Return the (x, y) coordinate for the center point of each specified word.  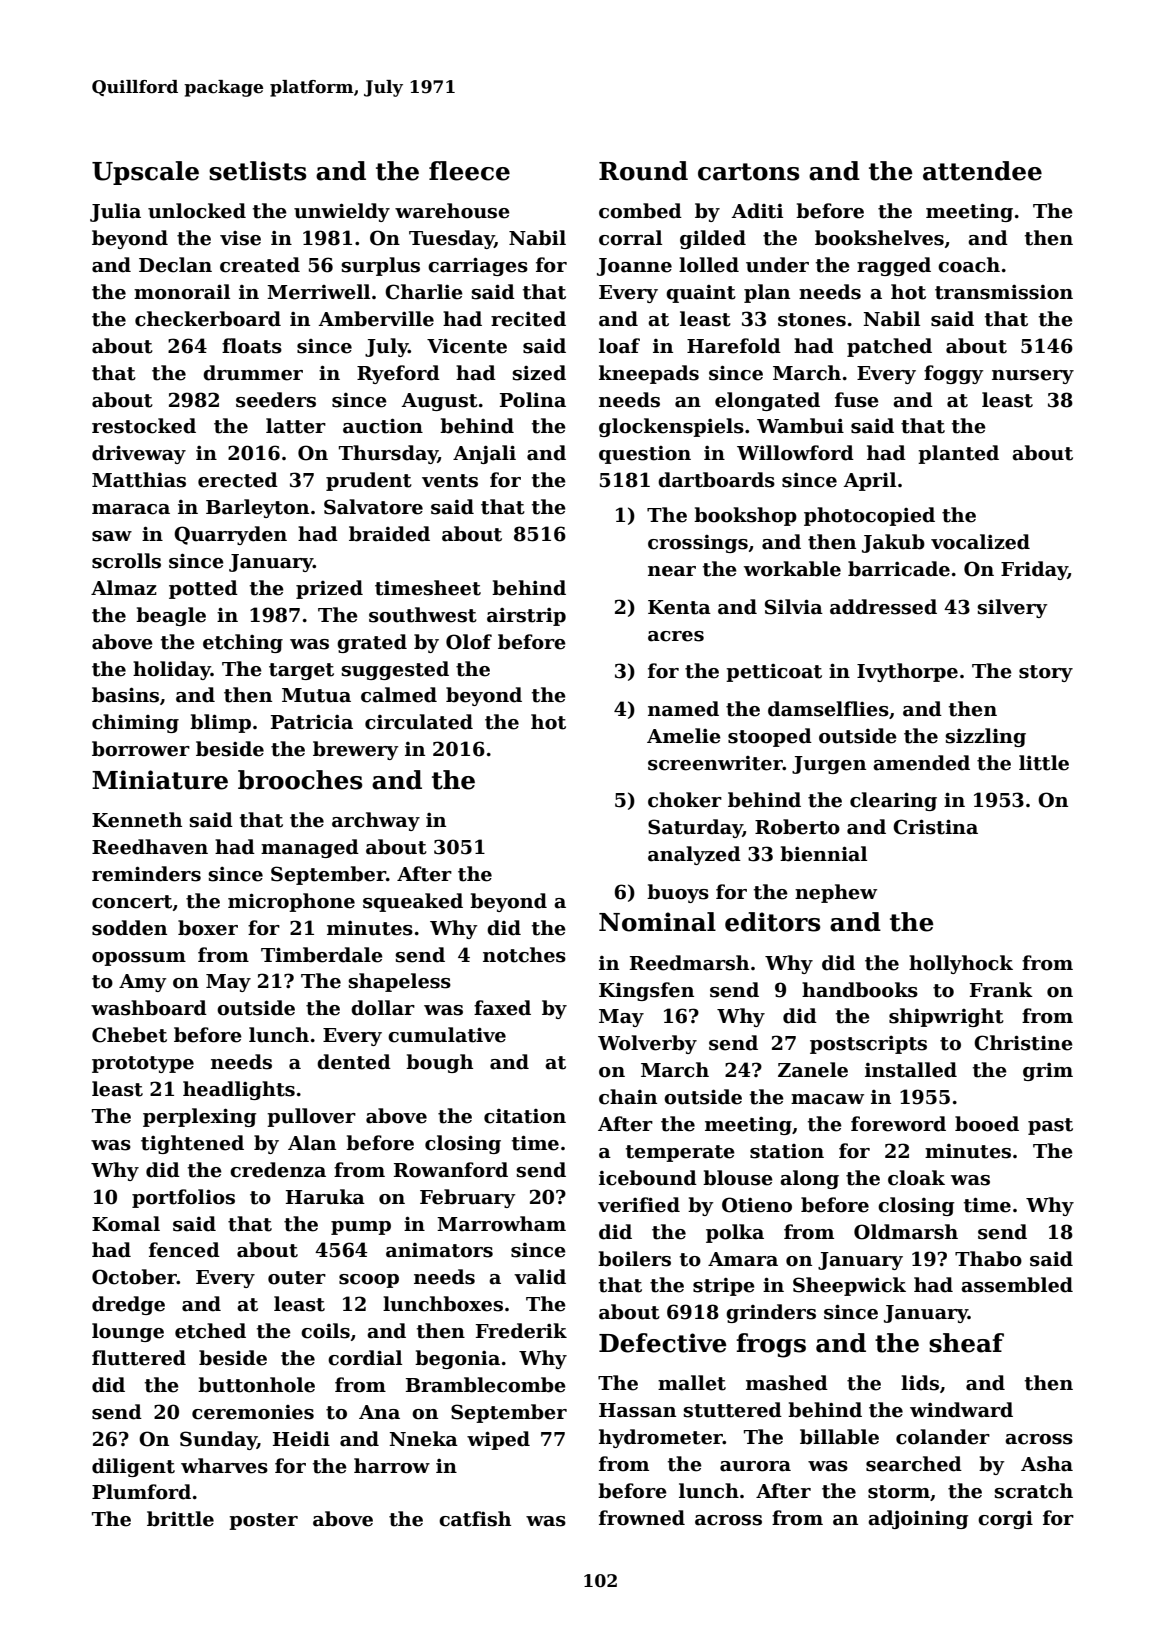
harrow (392, 1466)
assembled (1017, 1285)
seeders (276, 400)
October (134, 1277)
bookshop (745, 516)
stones (812, 320)
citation (525, 1116)
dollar (383, 1008)
